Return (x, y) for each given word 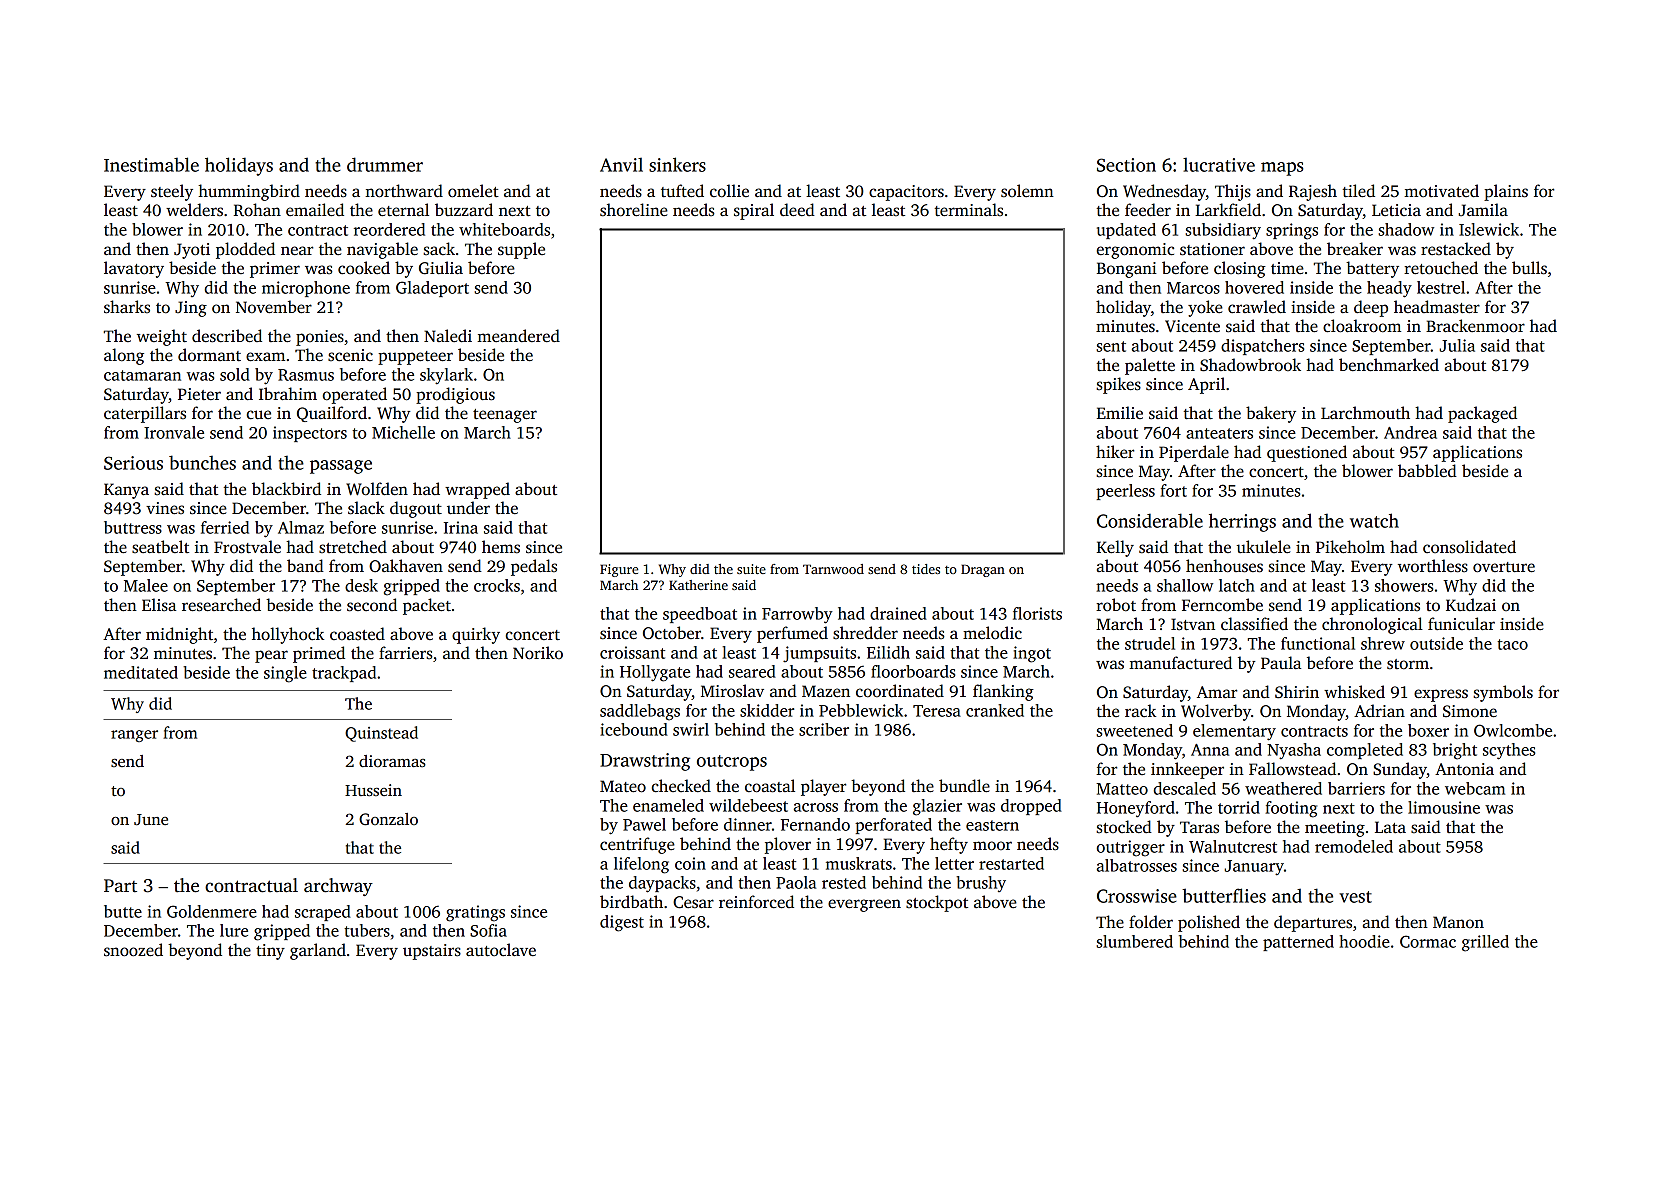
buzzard (464, 209)
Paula (1281, 663)
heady (1389, 289)
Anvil (621, 165)
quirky (476, 635)
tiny (270, 952)
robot (1116, 605)
